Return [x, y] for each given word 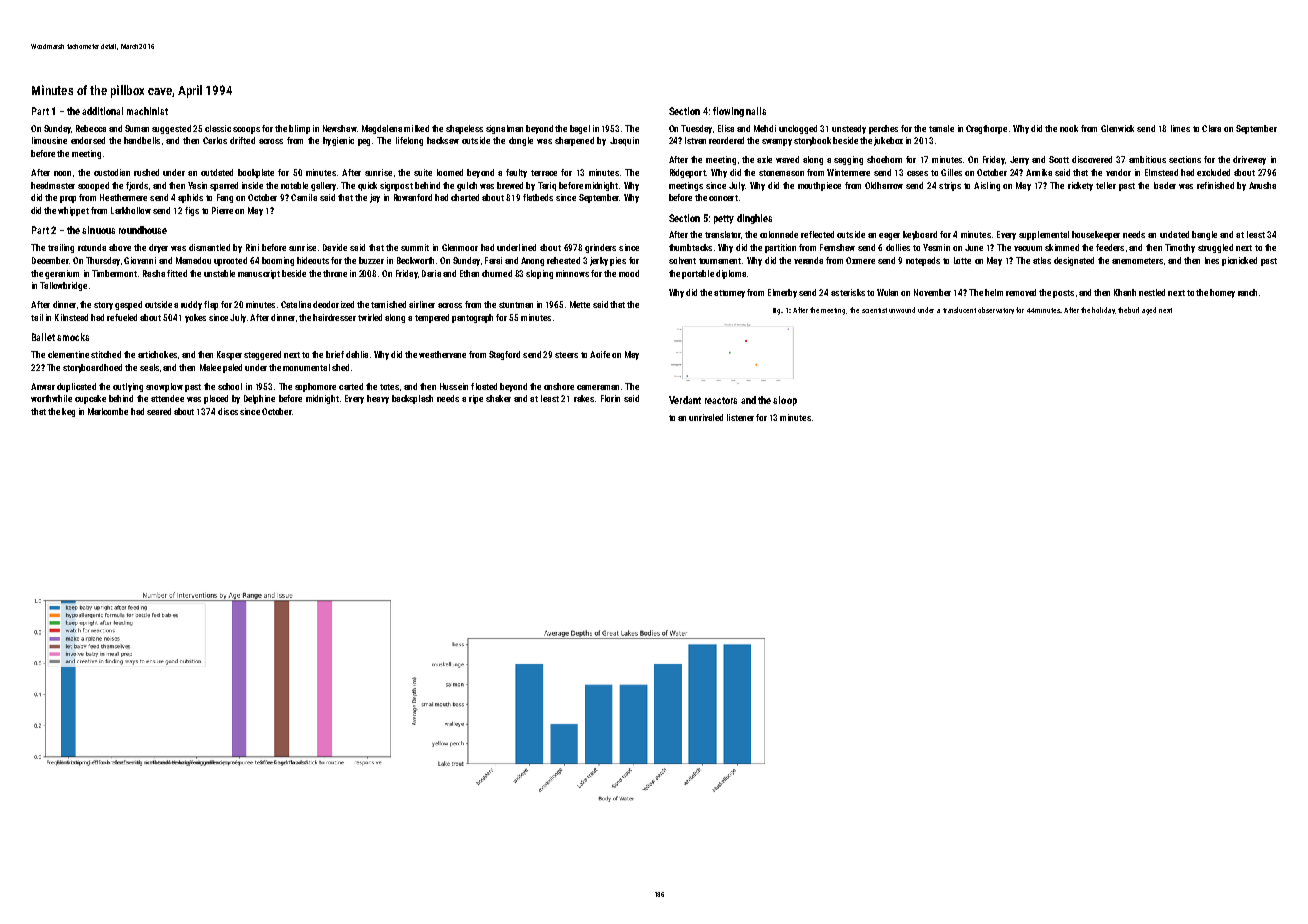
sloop [785, 401]
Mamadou [193, 260]
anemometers [1137, 261]
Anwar [43, 386]
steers [566, 355]
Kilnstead [71, 317]
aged [1149, 311]
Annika [1039, 172]
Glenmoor [460, 247]
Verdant [685, 400]
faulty [516, 173]
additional [102, 111]
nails [756, 111]
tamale [941, 128]
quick [367, 186]
